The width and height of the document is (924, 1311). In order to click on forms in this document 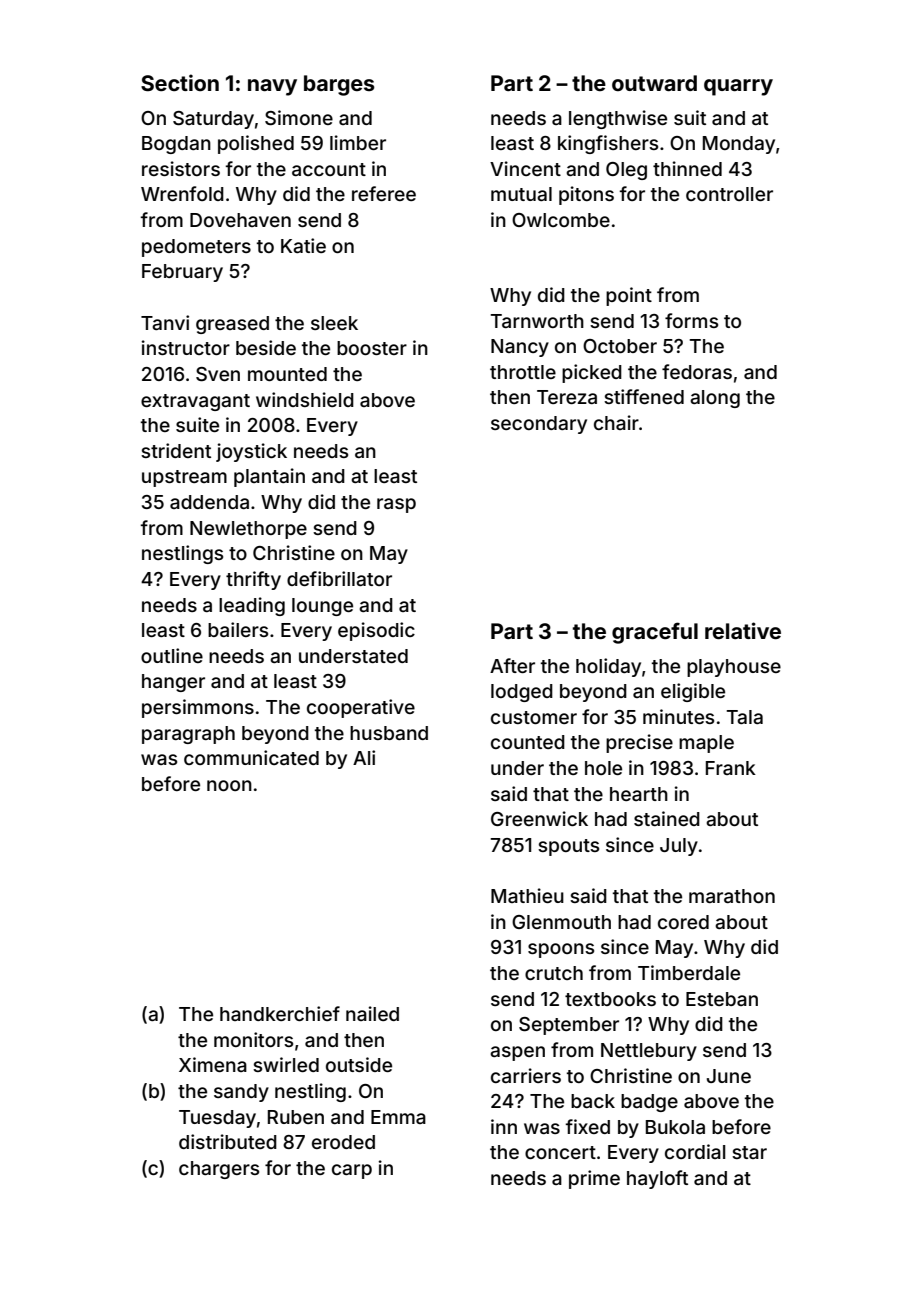, I will do `click(691, 320)`.
